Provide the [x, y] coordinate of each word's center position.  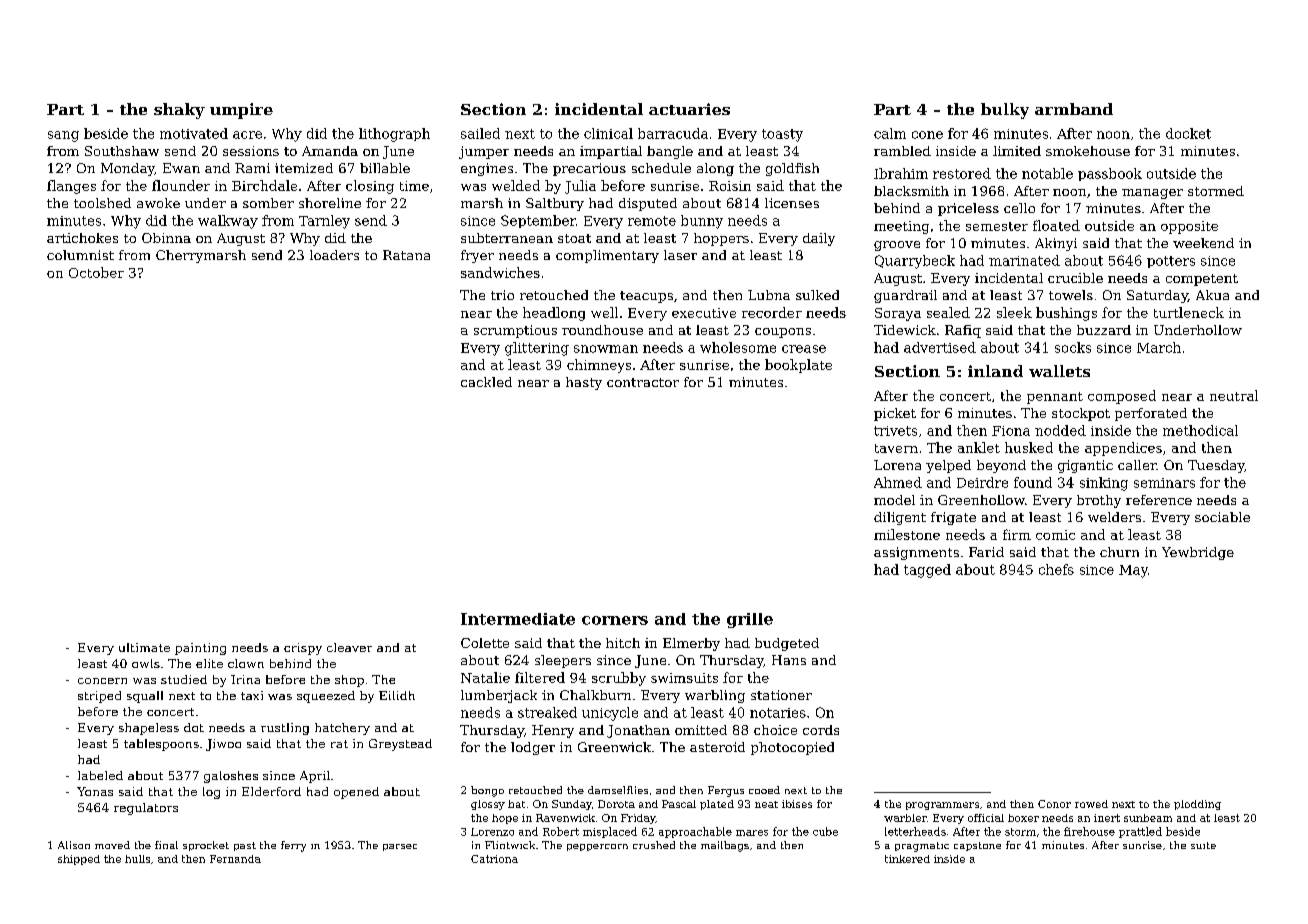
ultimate [144, 647]
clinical [608, 133]
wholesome [738, 347]
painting [200, 649]
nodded [1060, 430]
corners [615, 620]
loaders [334, 255]
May [1133, 571]
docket [1188, 133]
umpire [241, 111]
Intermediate [518, 619]
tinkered [907, 859]
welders [1114, 517]
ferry [293, 846]
